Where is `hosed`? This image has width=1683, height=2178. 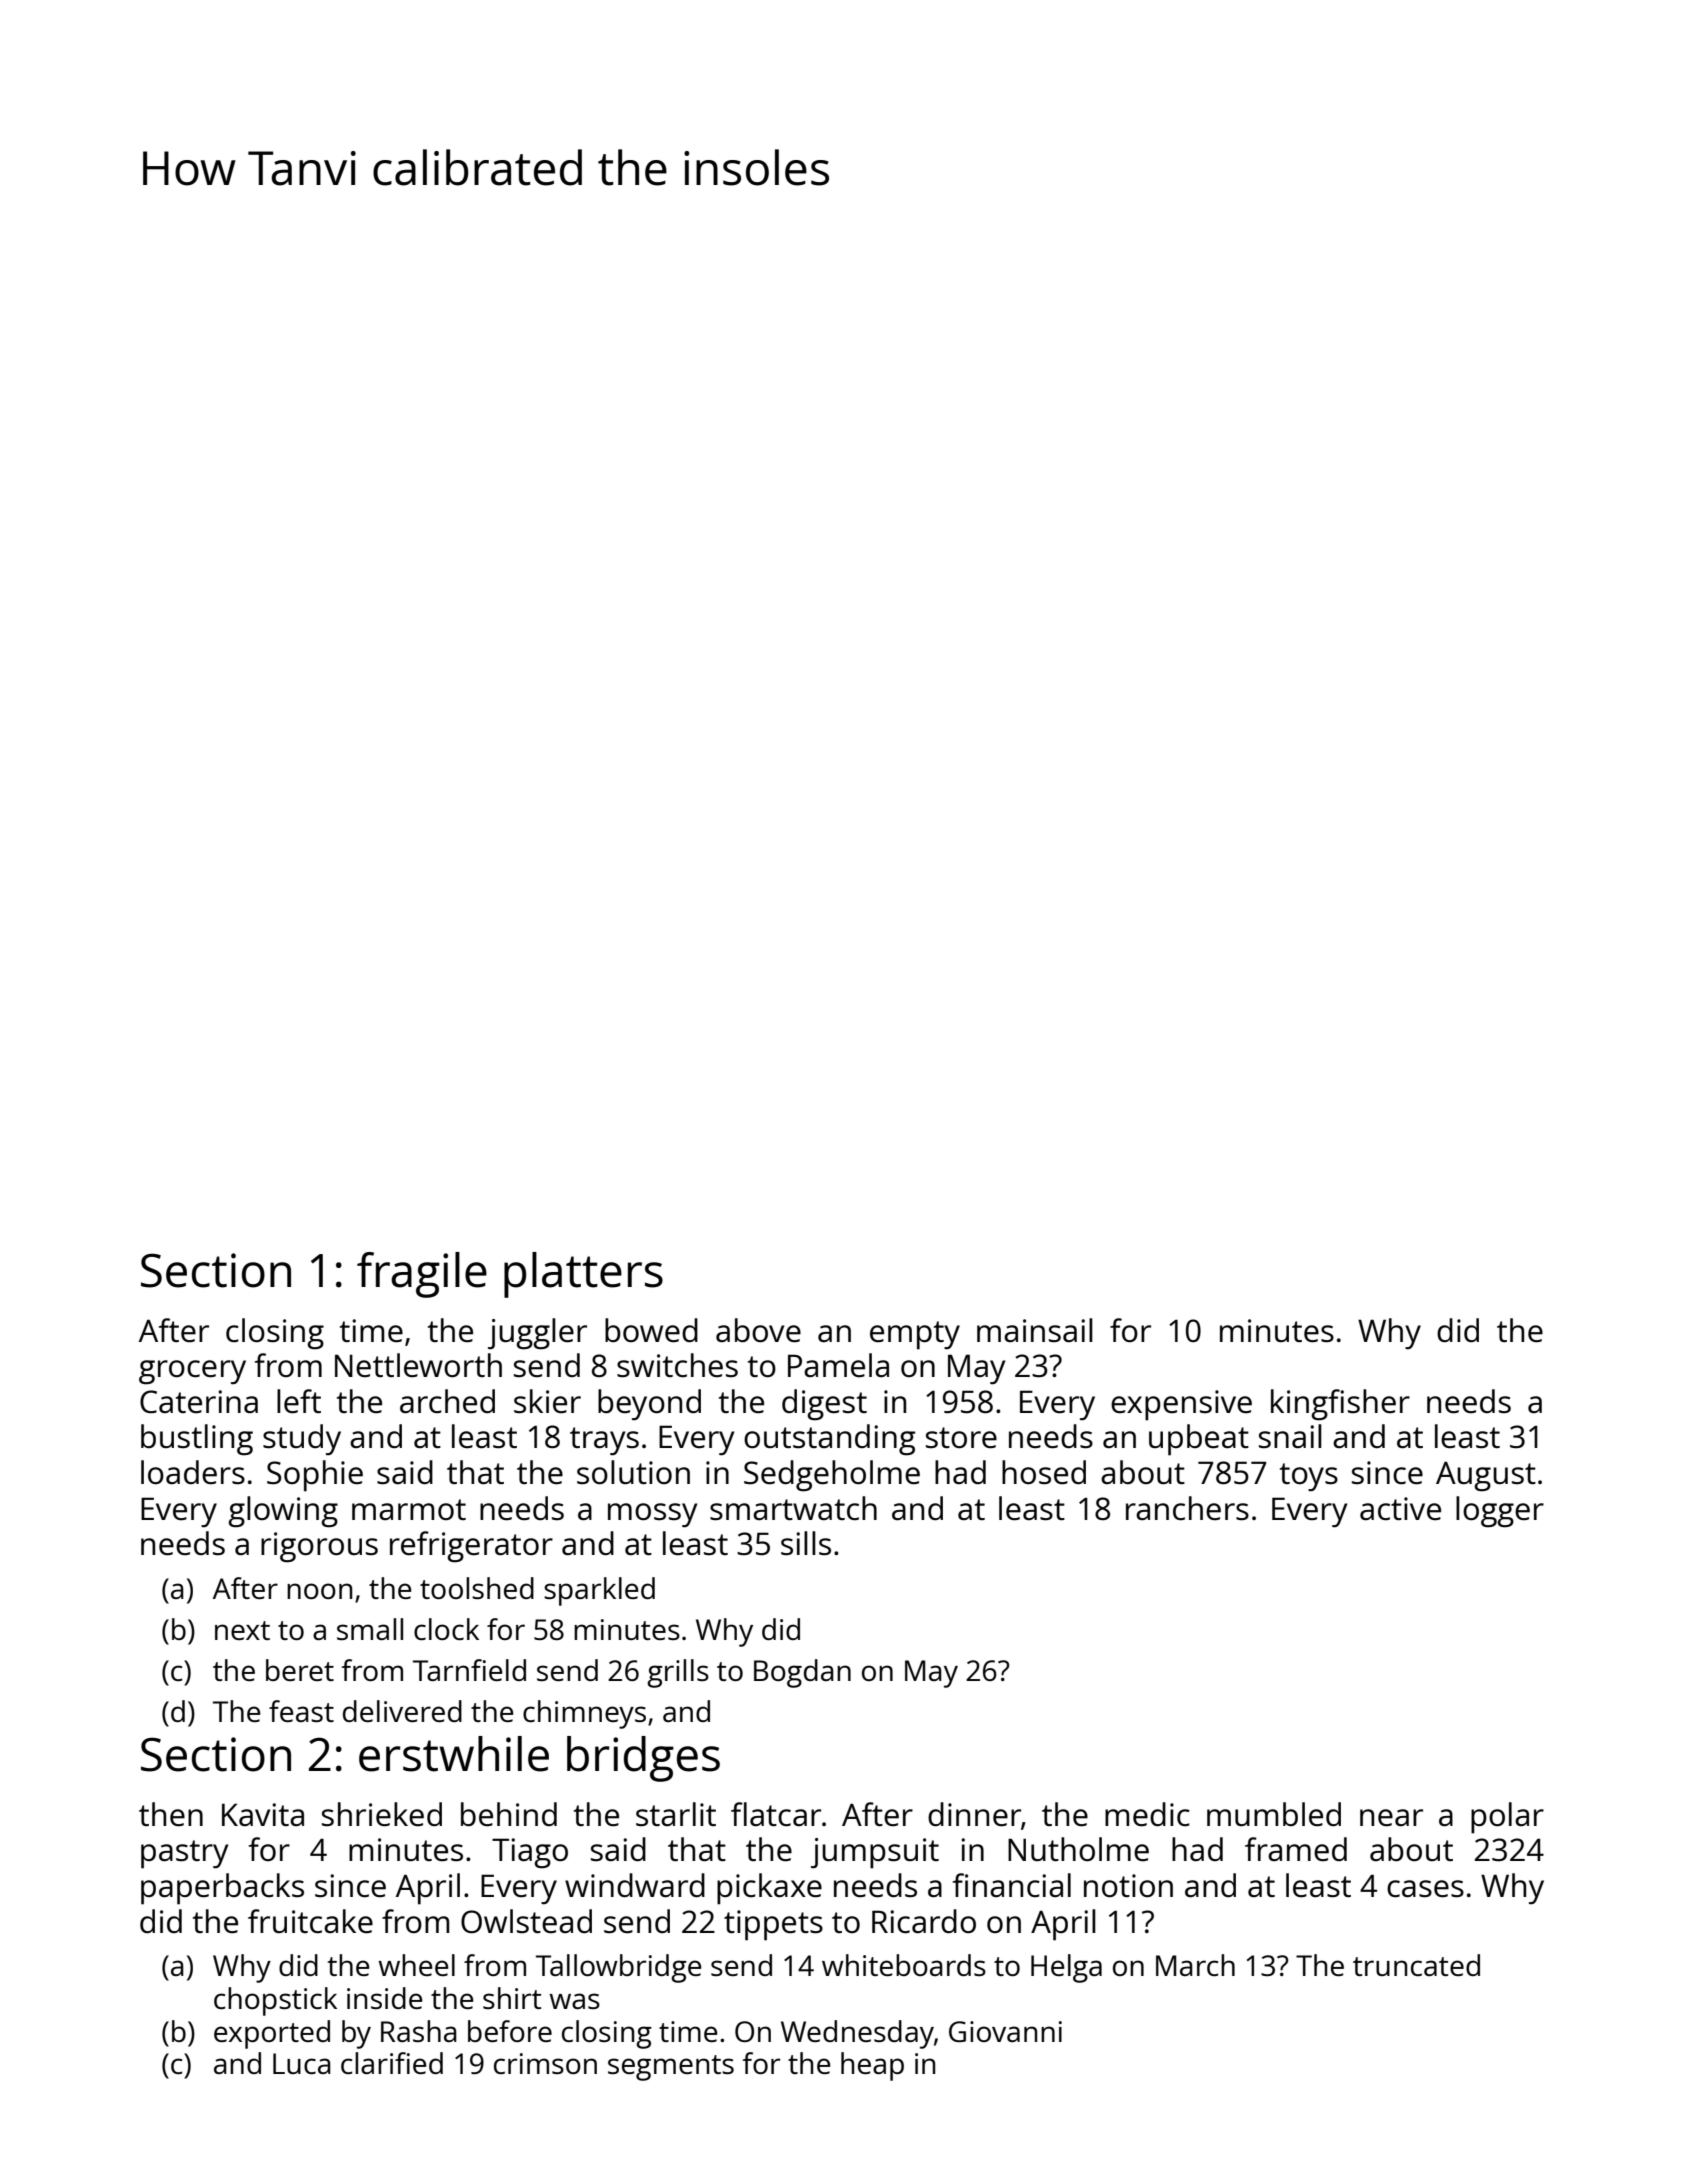 hosed is located at coordinates (1044, 1472).
